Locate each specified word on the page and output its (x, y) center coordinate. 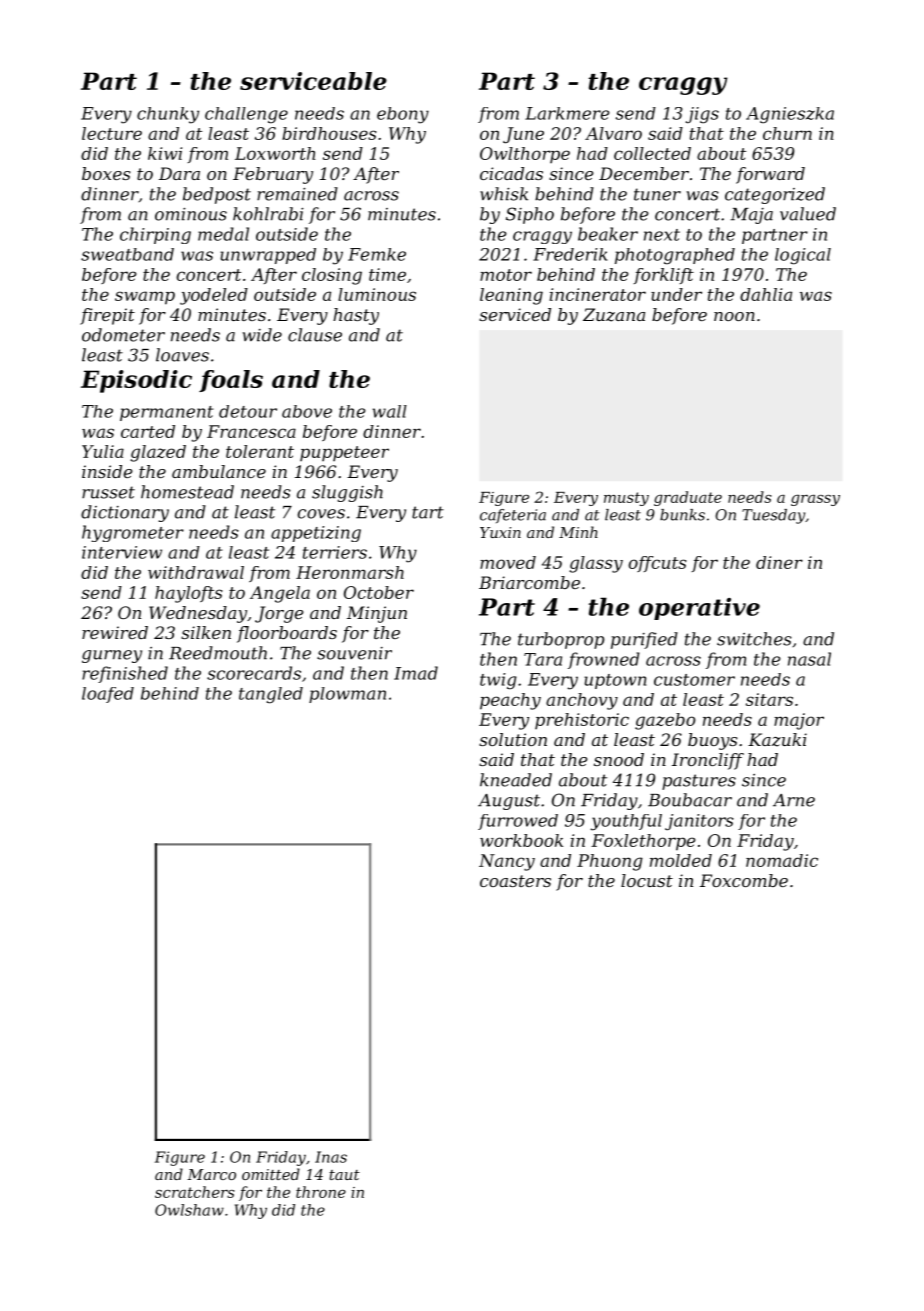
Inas (331, 1157)
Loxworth (275, 153)
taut (344, 1175)
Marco (211, 1174)
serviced (515, 314)
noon (734, 316)
